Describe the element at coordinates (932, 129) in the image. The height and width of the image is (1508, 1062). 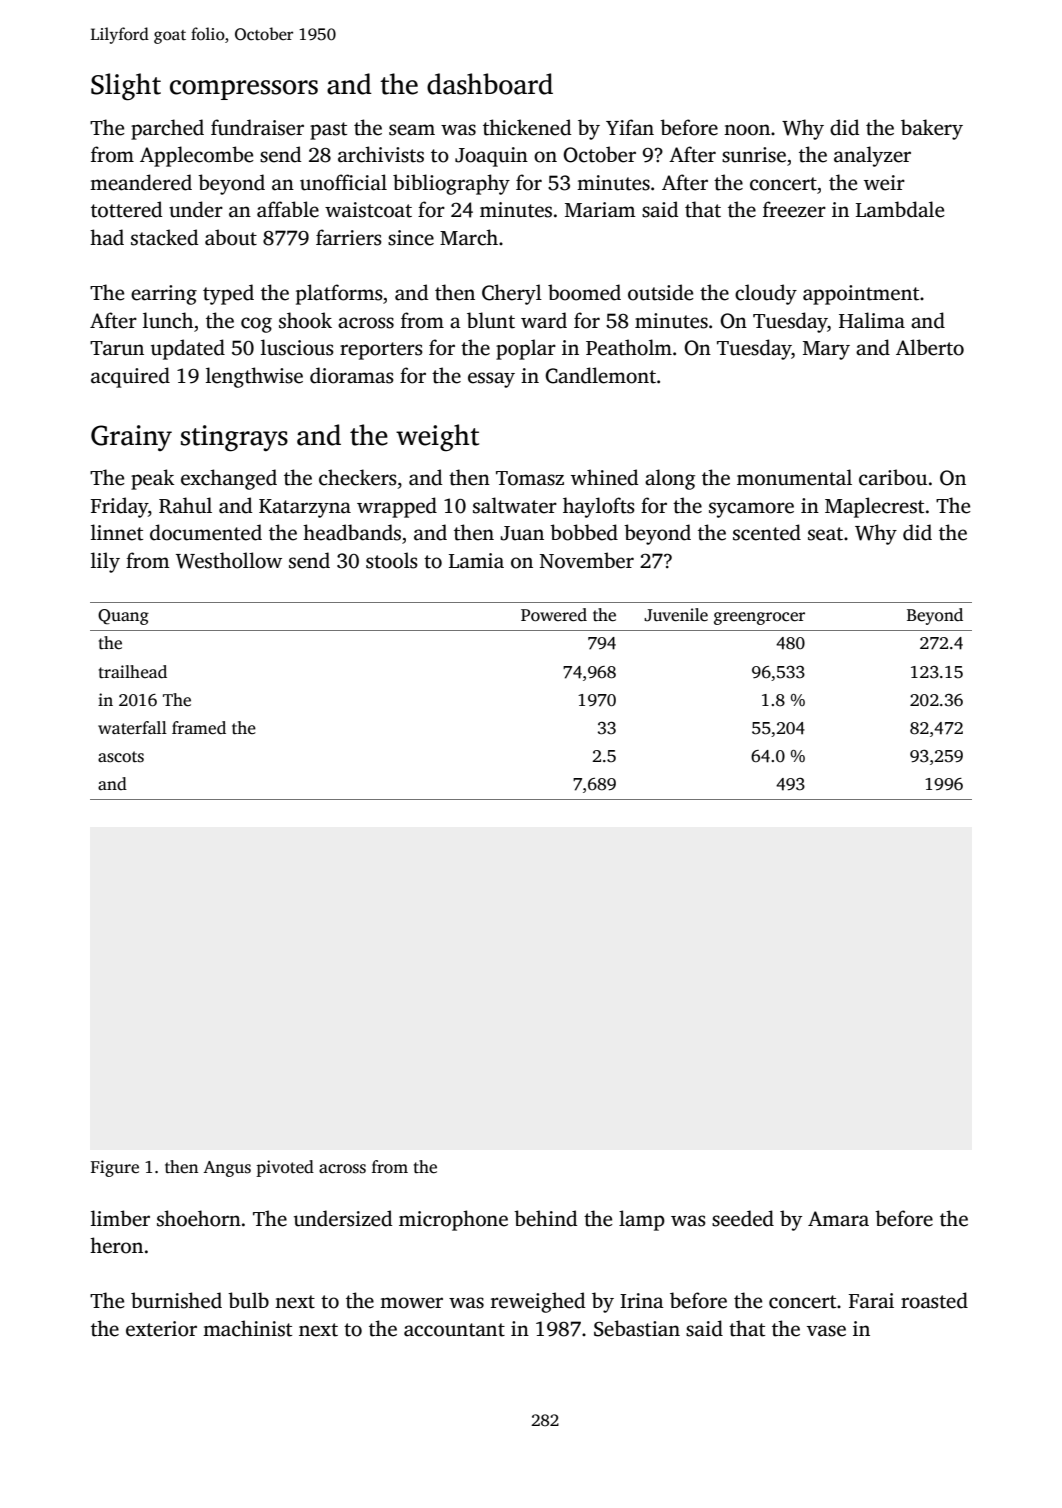
I see `bakery` at that location.
